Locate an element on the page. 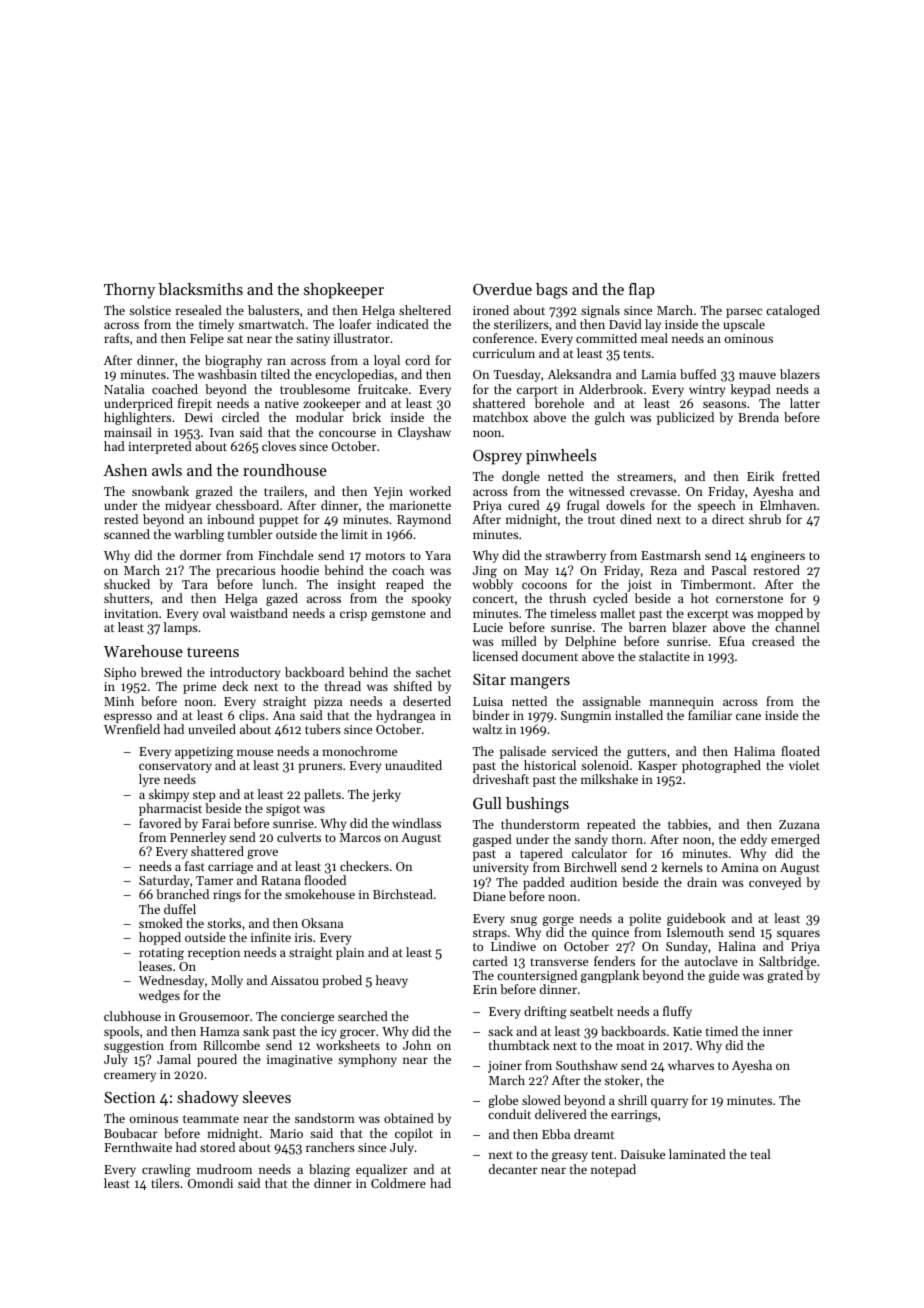 Image resolution: width=924 pixels, height=1308 pixels. timeless is located at coordinates (573, 613).
